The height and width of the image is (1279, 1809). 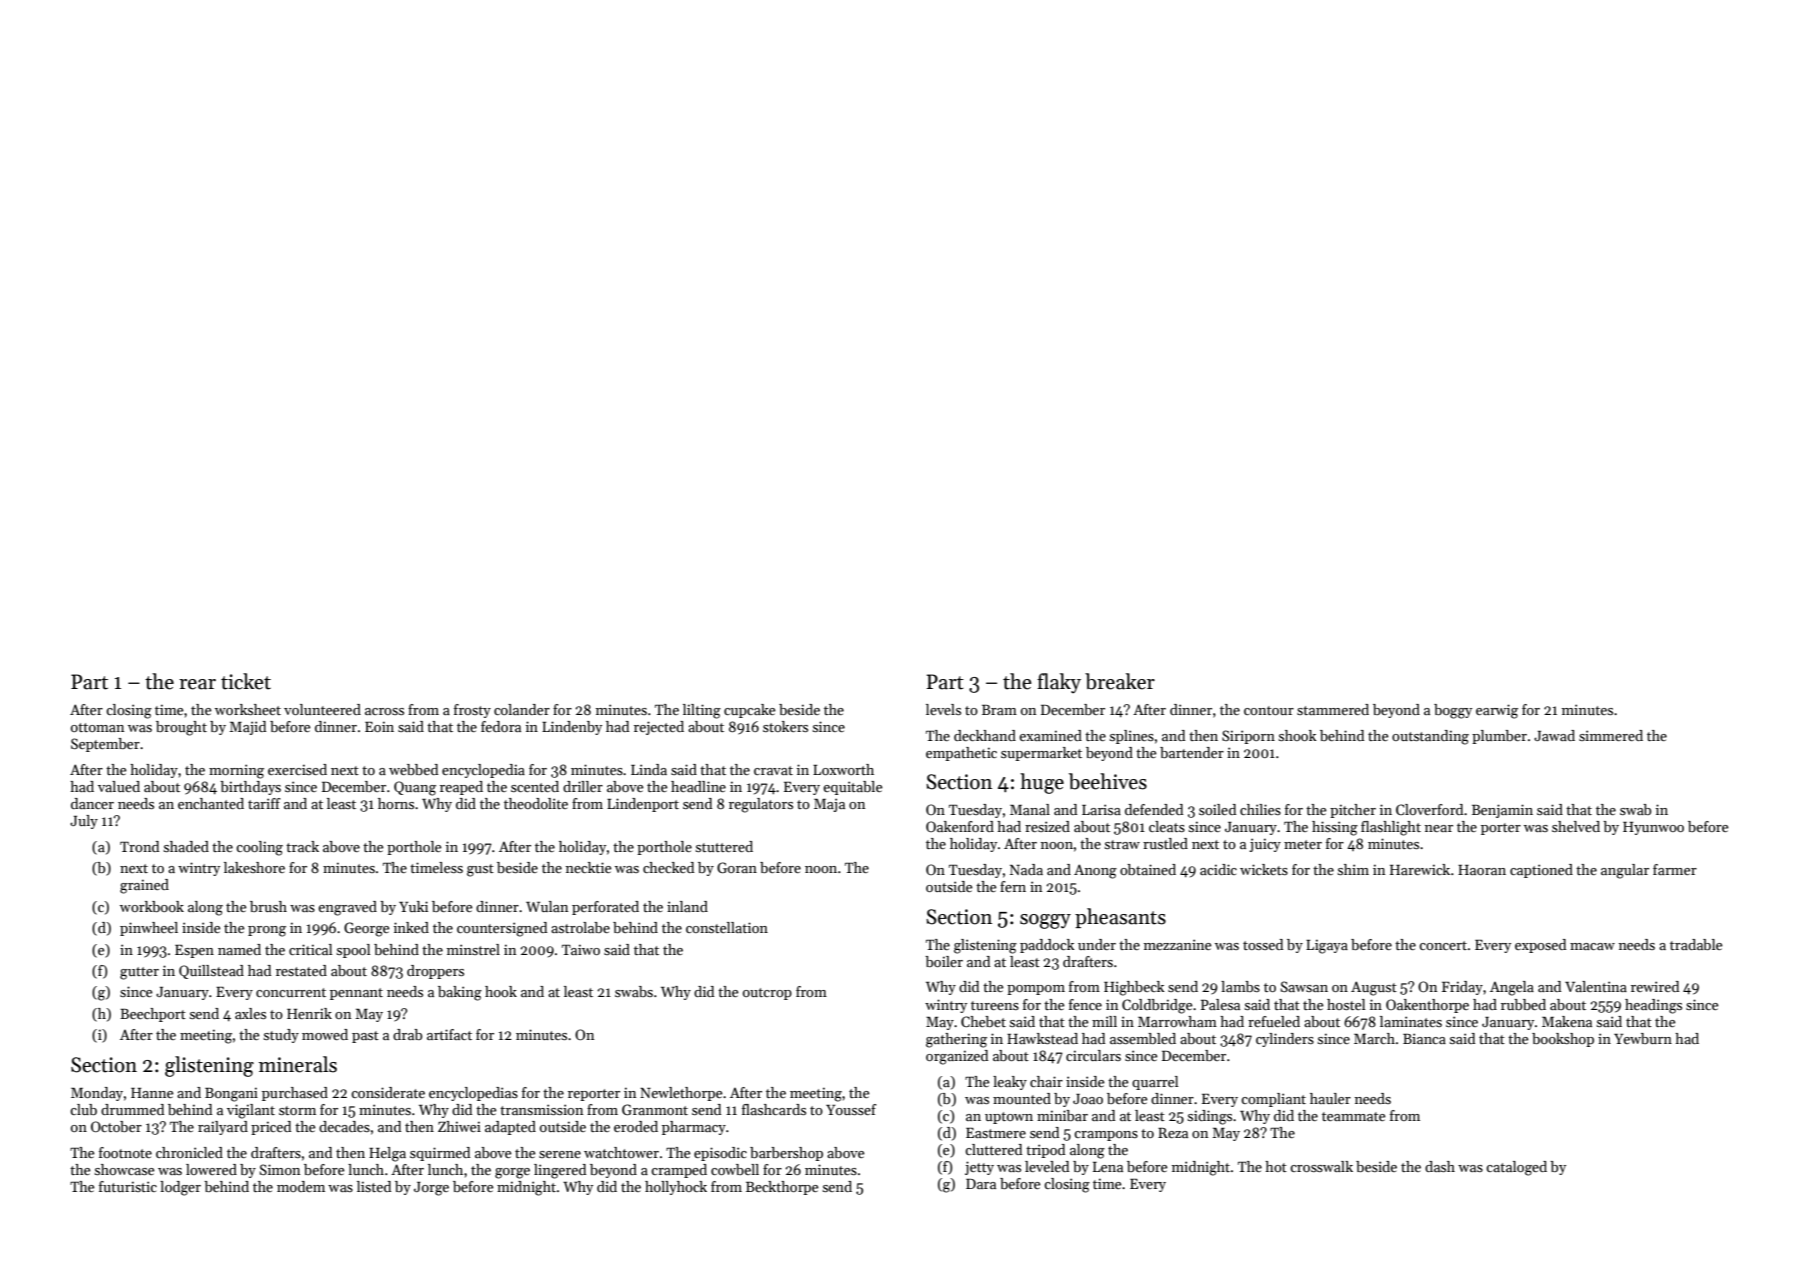 I want to click on ottoman, so click(x=97, y=727).
